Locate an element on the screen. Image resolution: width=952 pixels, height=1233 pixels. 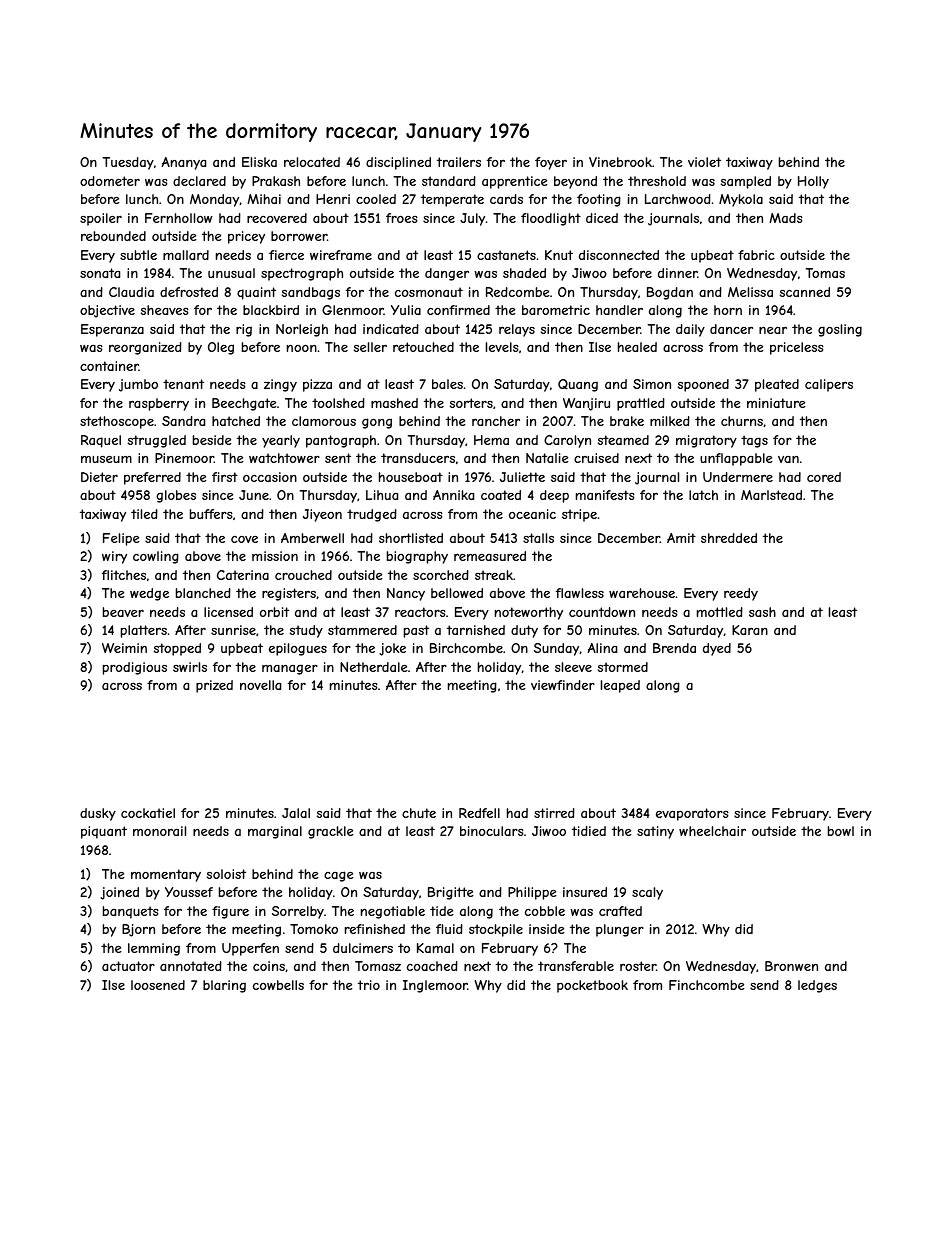
dyed is located at coordinates (717, 649).
